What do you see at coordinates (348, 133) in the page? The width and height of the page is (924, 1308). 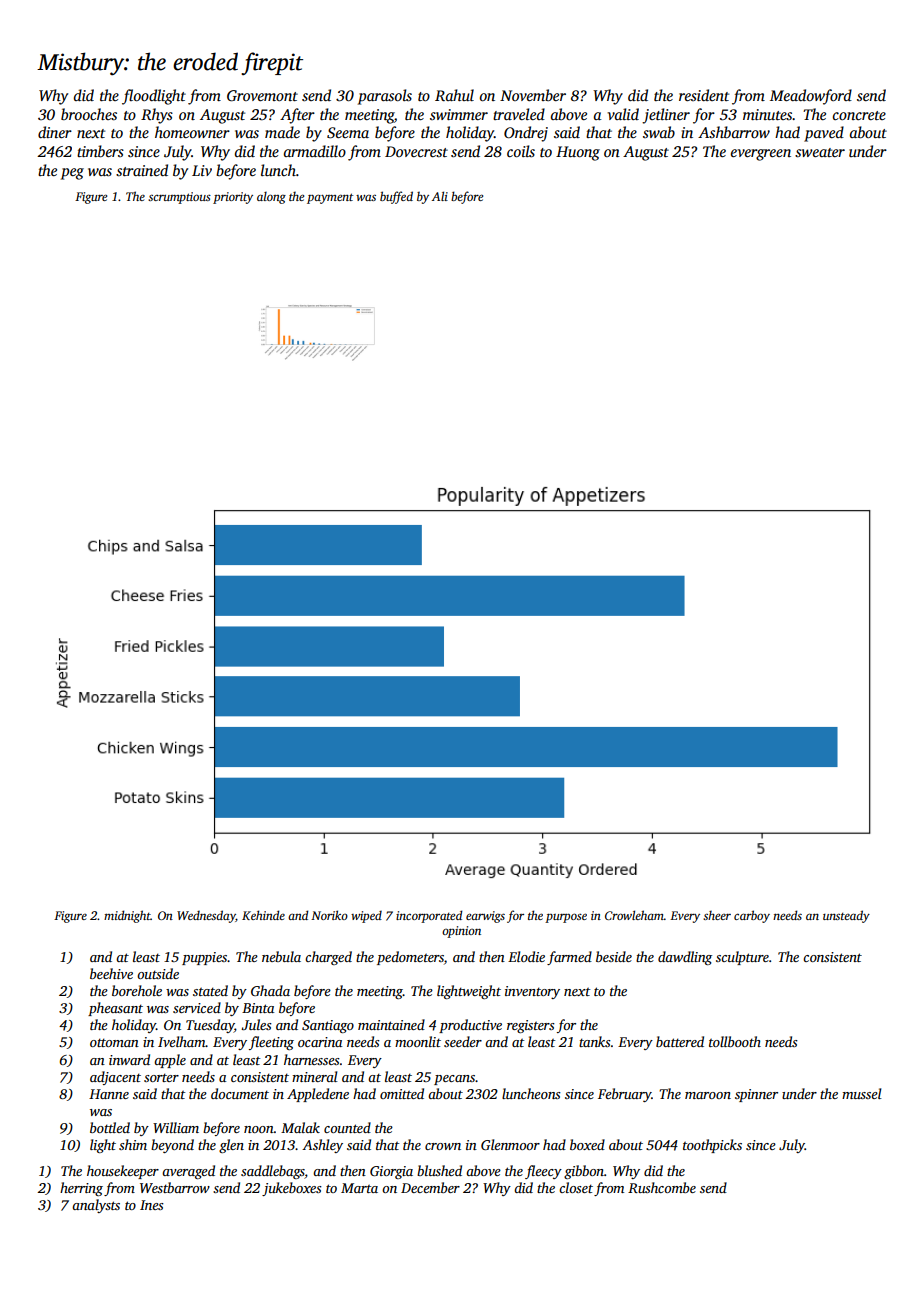 I see `Seema` at bounding box center [348, 133].
